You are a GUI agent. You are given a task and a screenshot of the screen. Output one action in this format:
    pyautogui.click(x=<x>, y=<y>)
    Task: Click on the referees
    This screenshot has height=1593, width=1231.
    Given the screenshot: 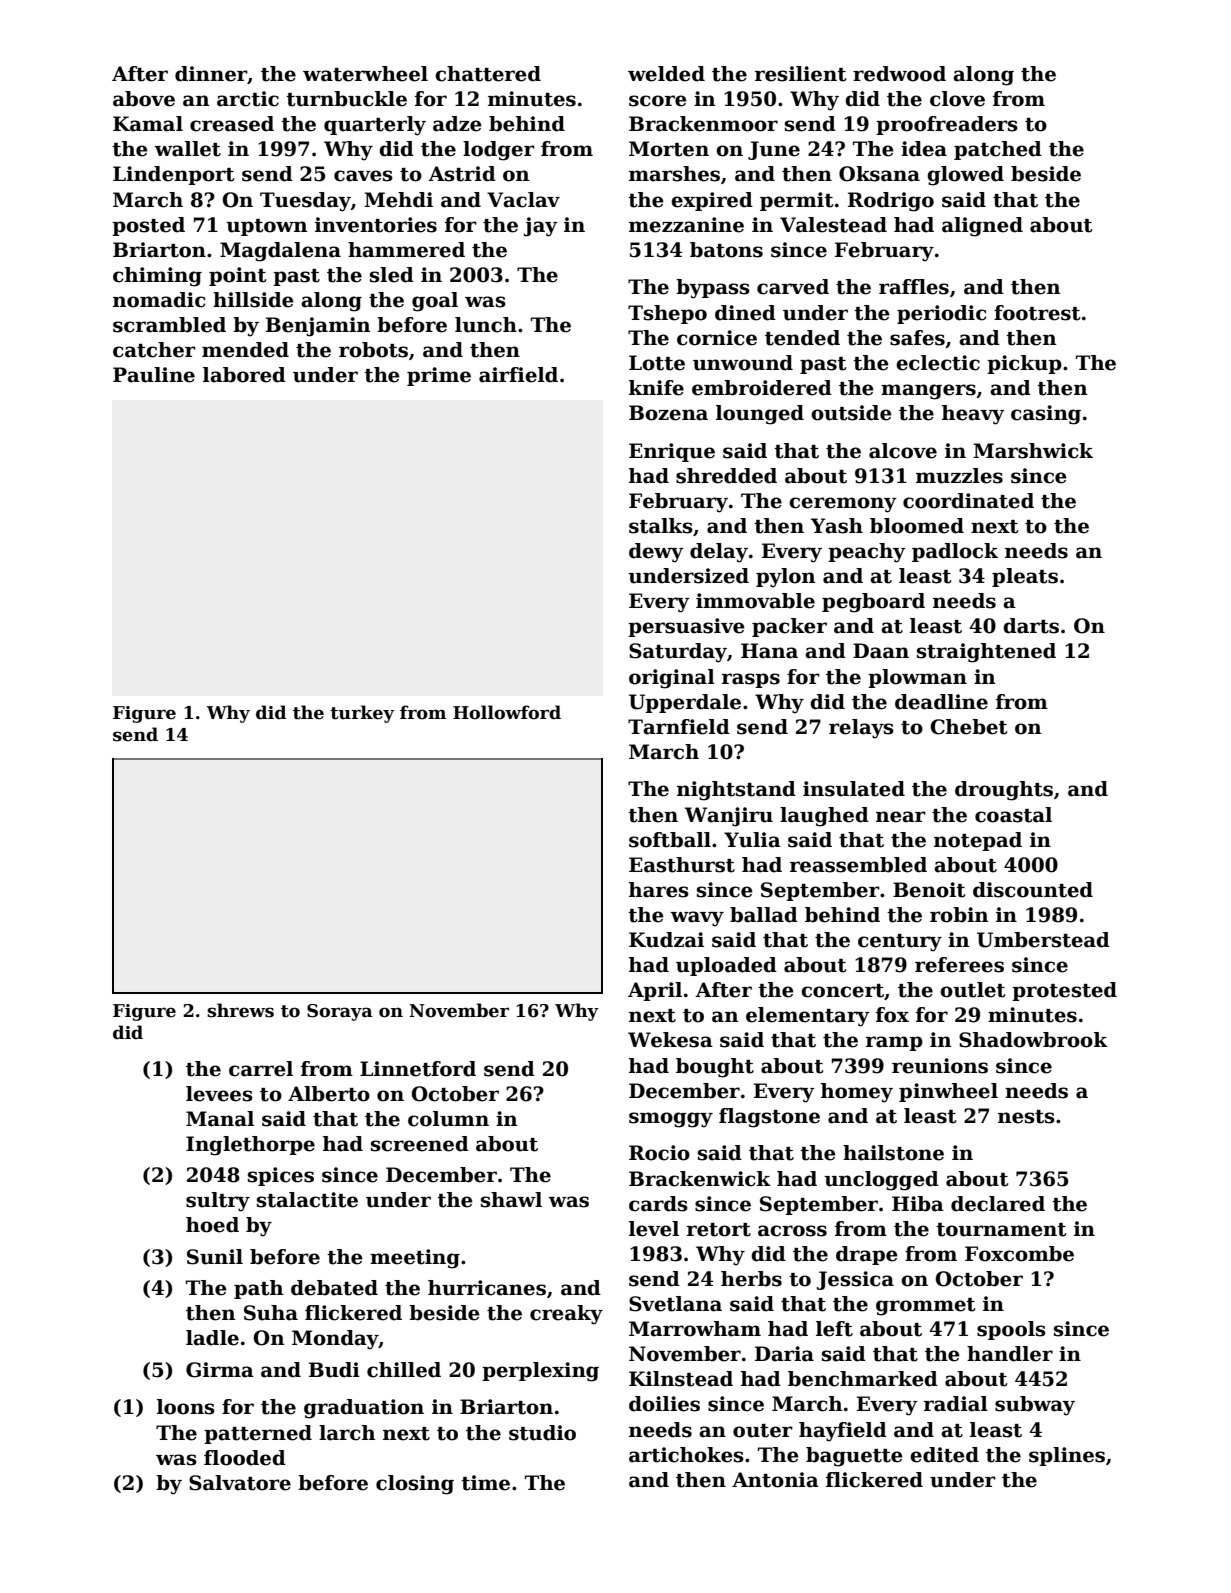 What is the action you would take?
    pyautogui.click(x=959, y=965)
